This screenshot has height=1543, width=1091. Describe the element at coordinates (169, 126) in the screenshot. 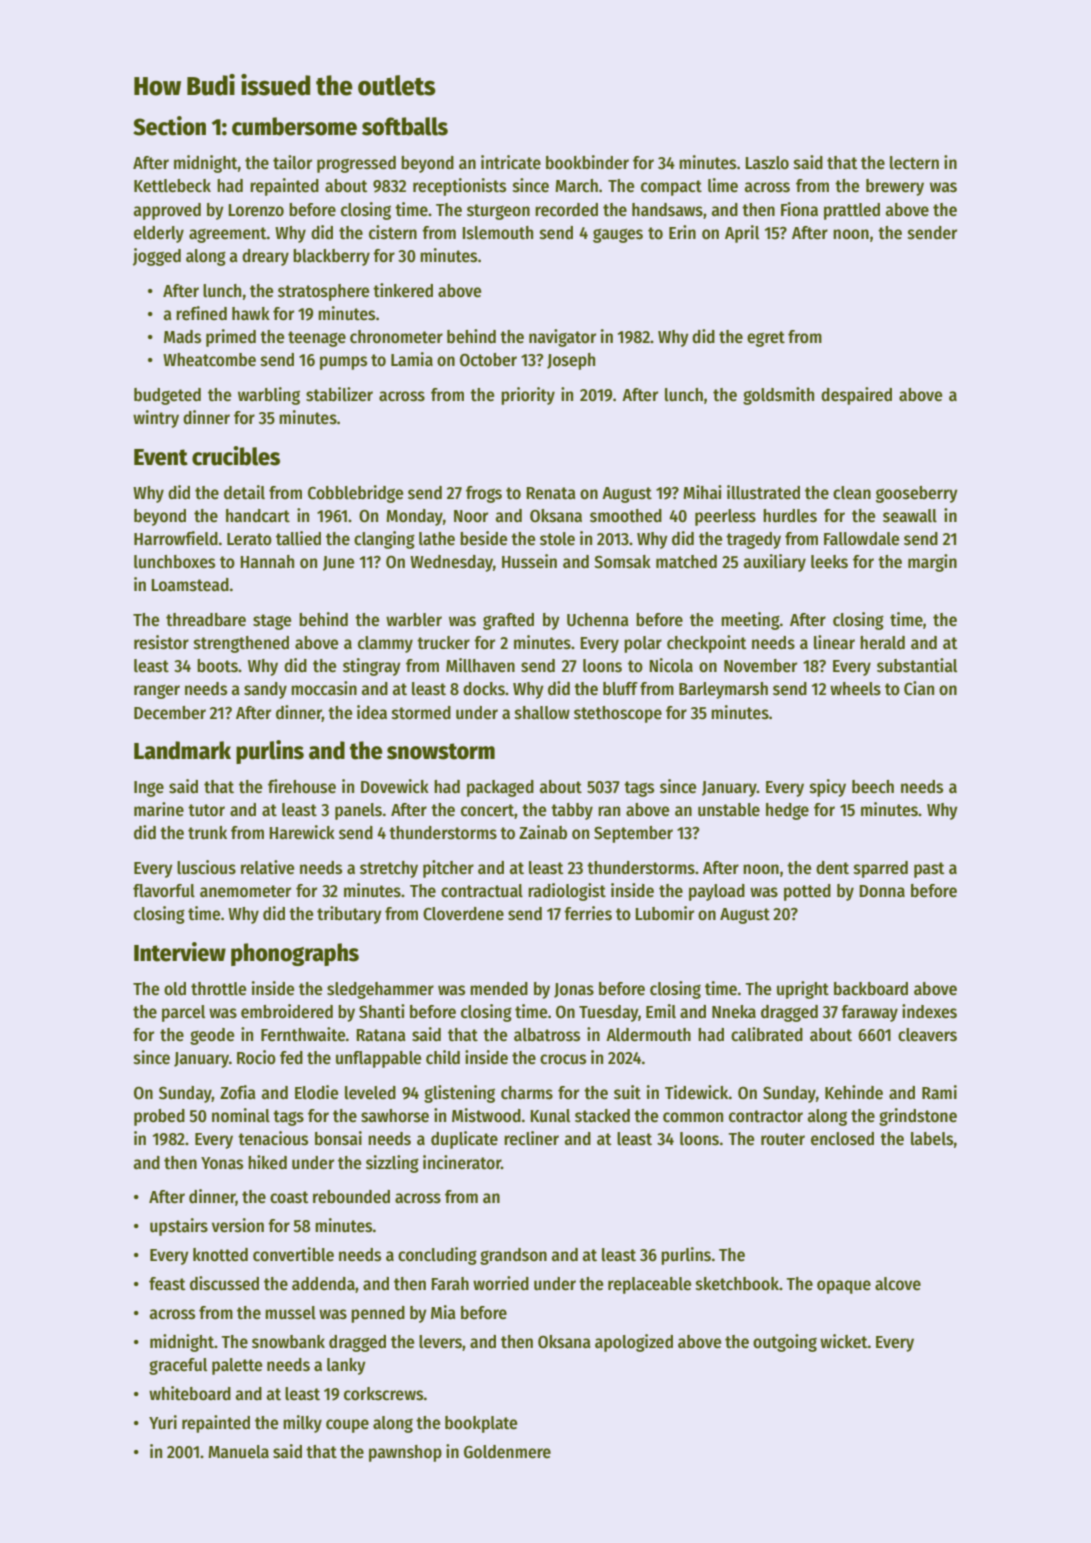

I see `Section` at that location.
